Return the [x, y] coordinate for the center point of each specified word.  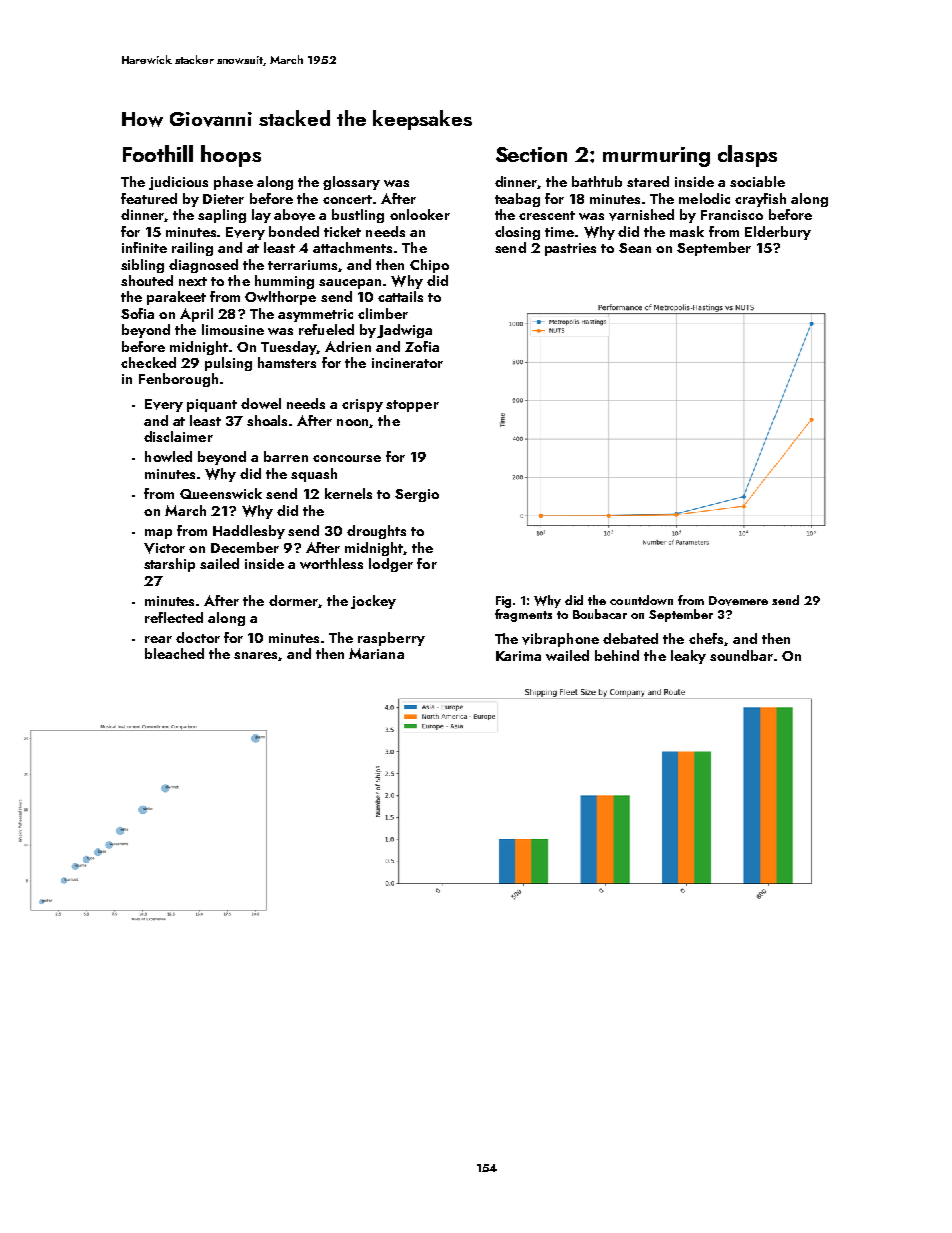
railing [192, 249]
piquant [212, 405]
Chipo [429, 266]
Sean [635, 248]
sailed [219, 563]
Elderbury [778, 233]
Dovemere [738, 601]
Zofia [422, 346]
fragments [523, 615]
